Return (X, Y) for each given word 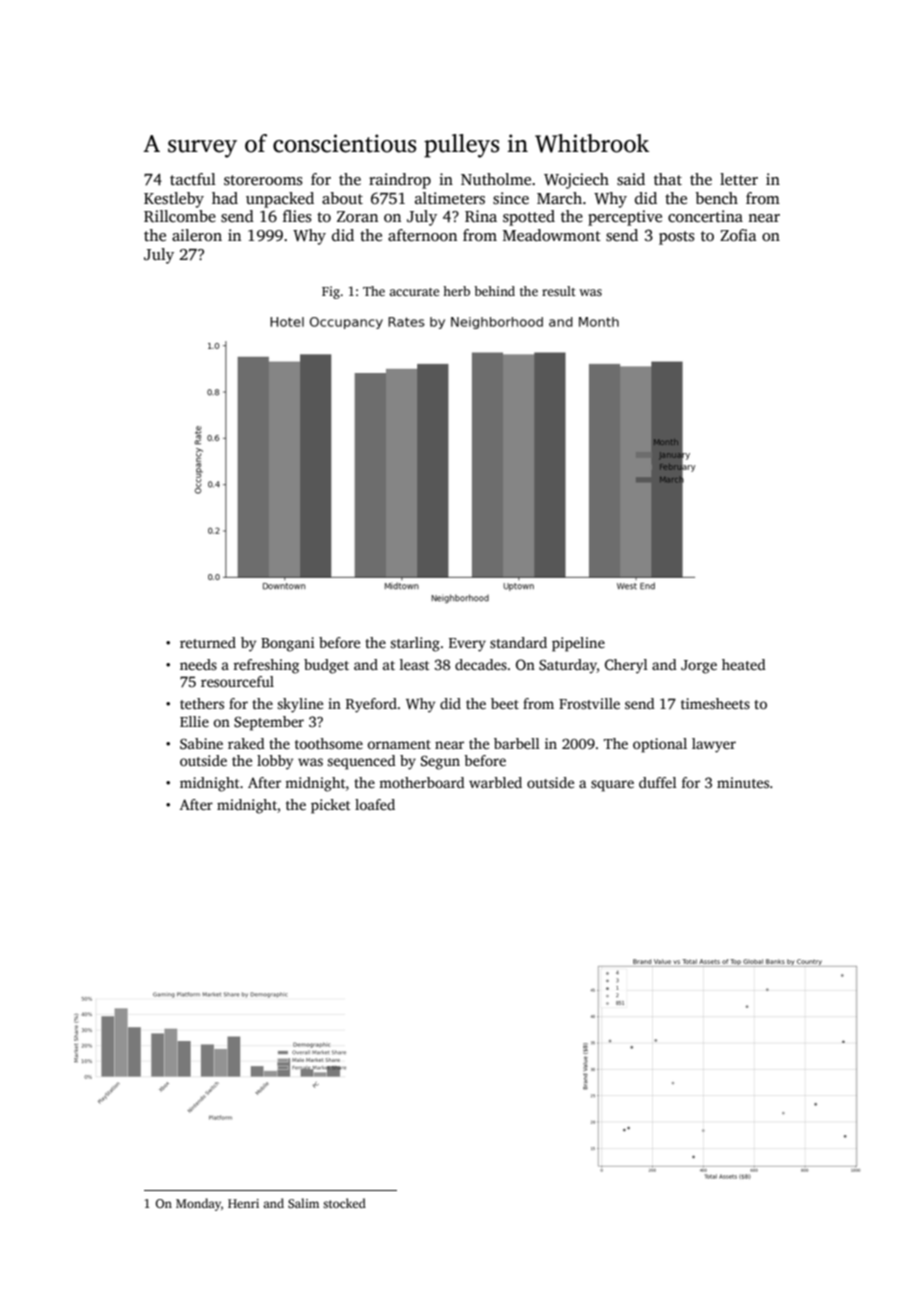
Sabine (201, 743)
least (414, 664)
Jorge (699, 667)
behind (494, 291)
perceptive (625, 218)
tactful (193, 179)
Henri (243, 1203)
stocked (344, 1203)
